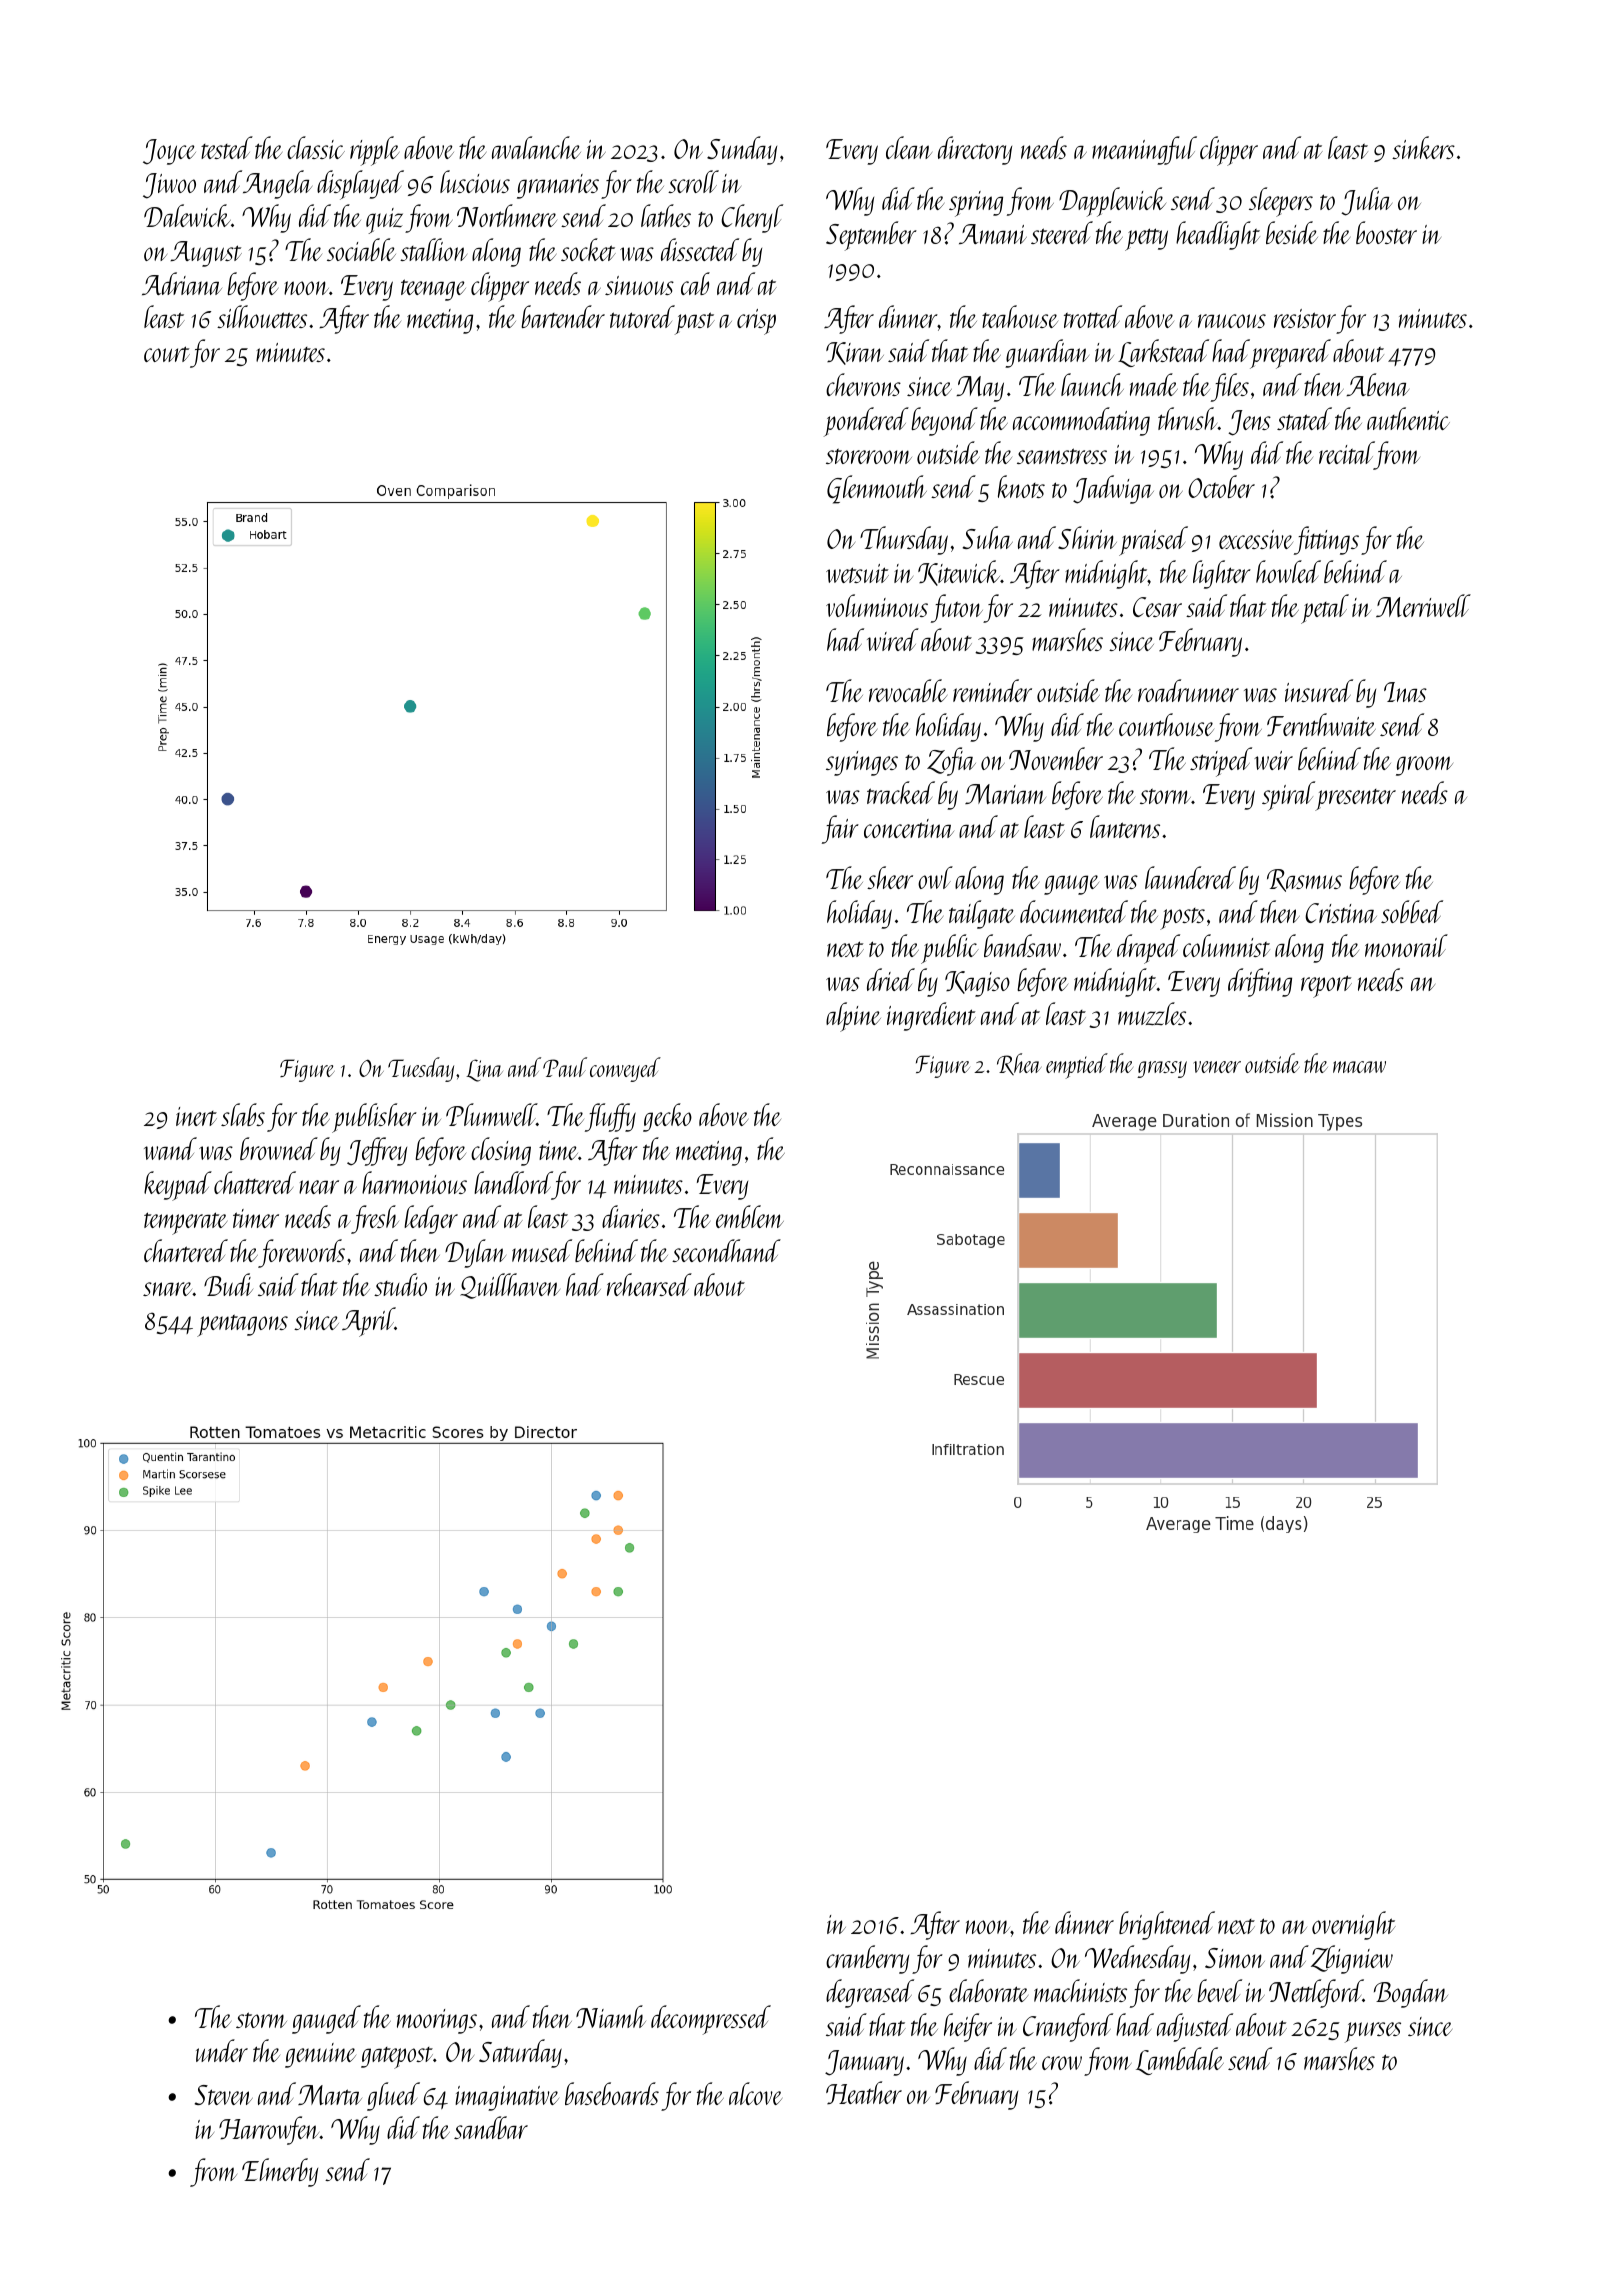 The image size is (1620, 2292). What do you see at coordinates (864, 2092) in the document?
I see `Heather` at bounding box center [864, 2092].
